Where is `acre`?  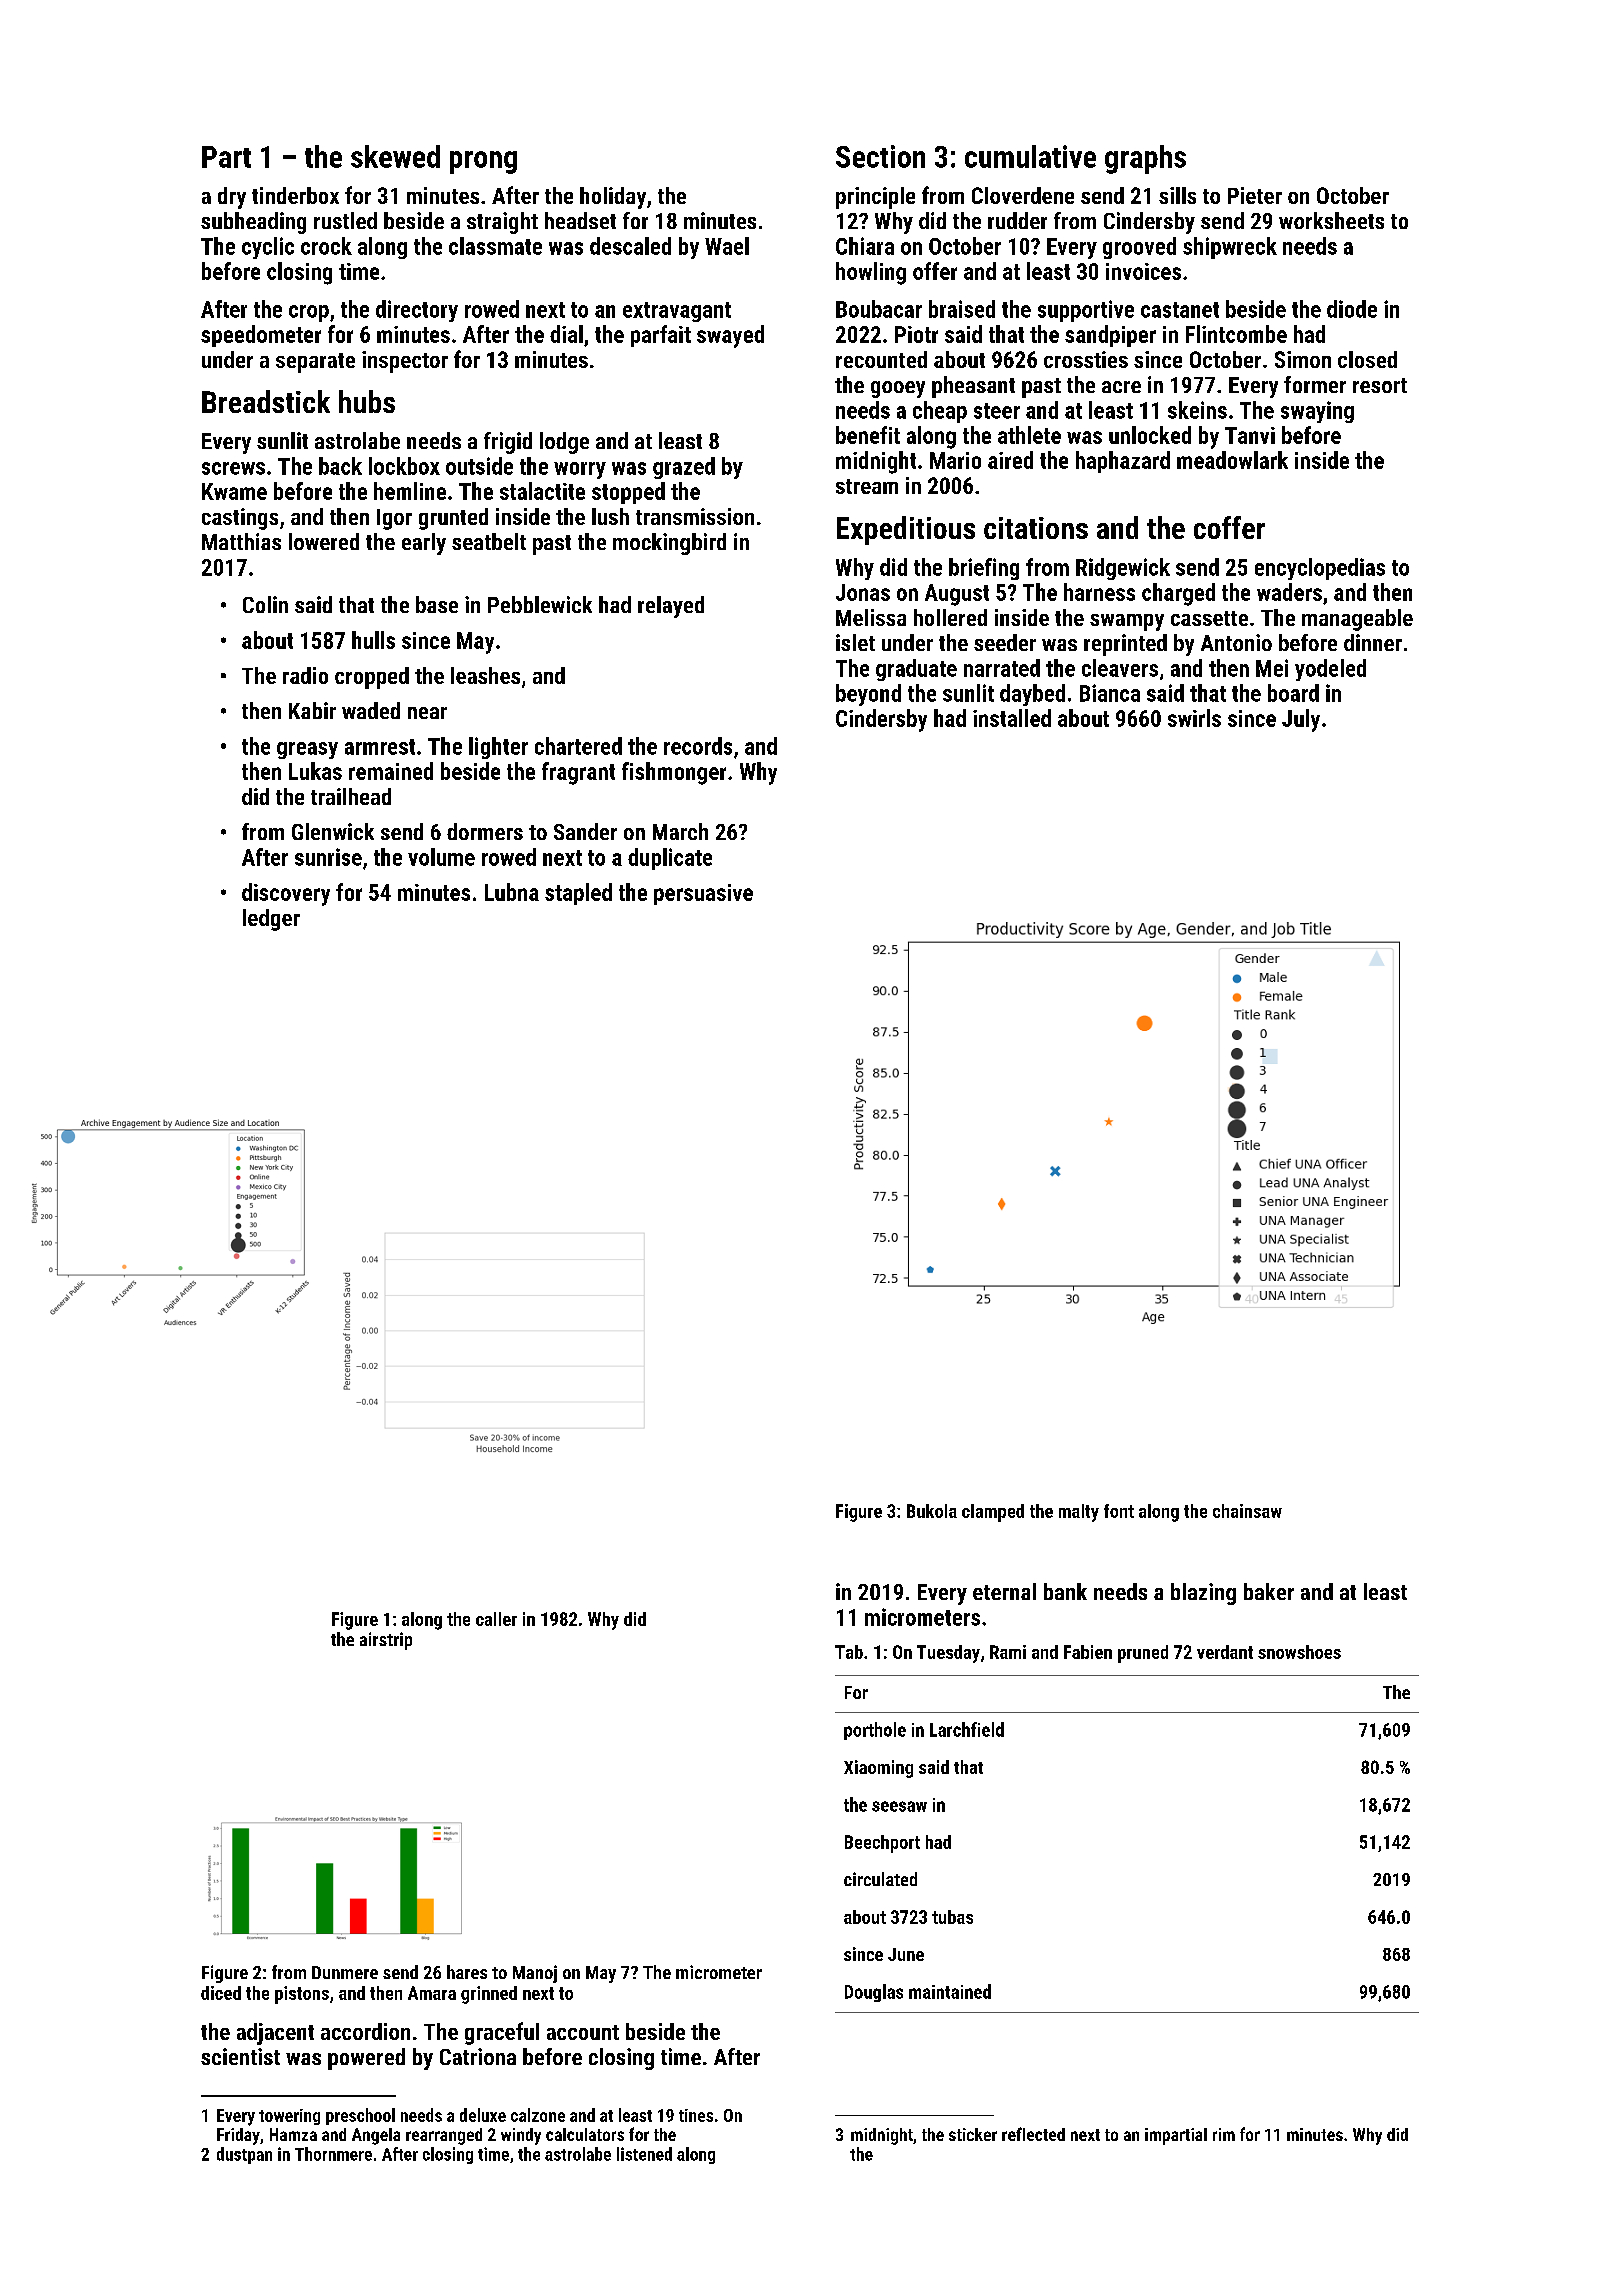
acre is located at coordinates (1121, 387).
